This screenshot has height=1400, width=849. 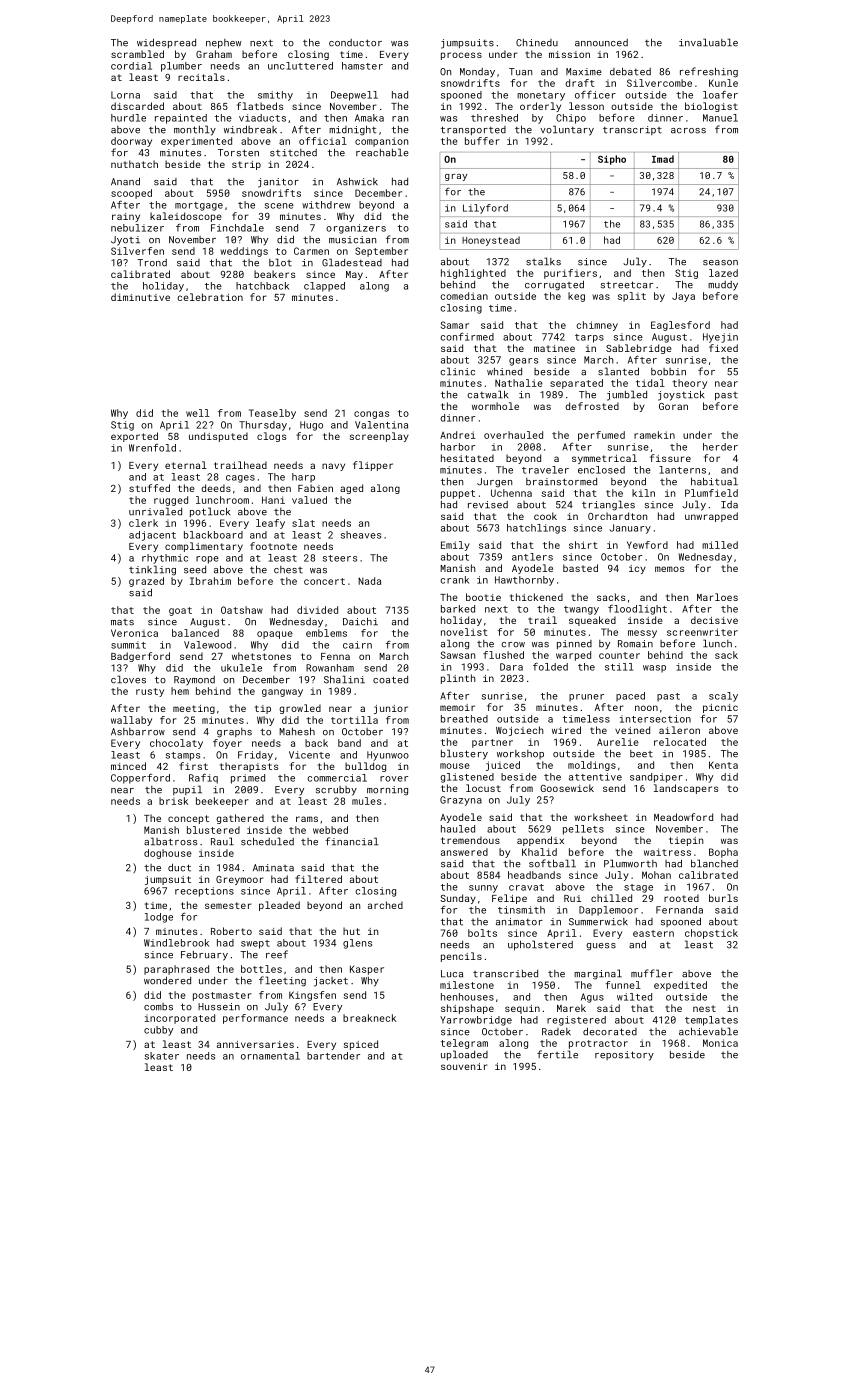 I want to click on Gladestead, so click(x=352, y=262).
